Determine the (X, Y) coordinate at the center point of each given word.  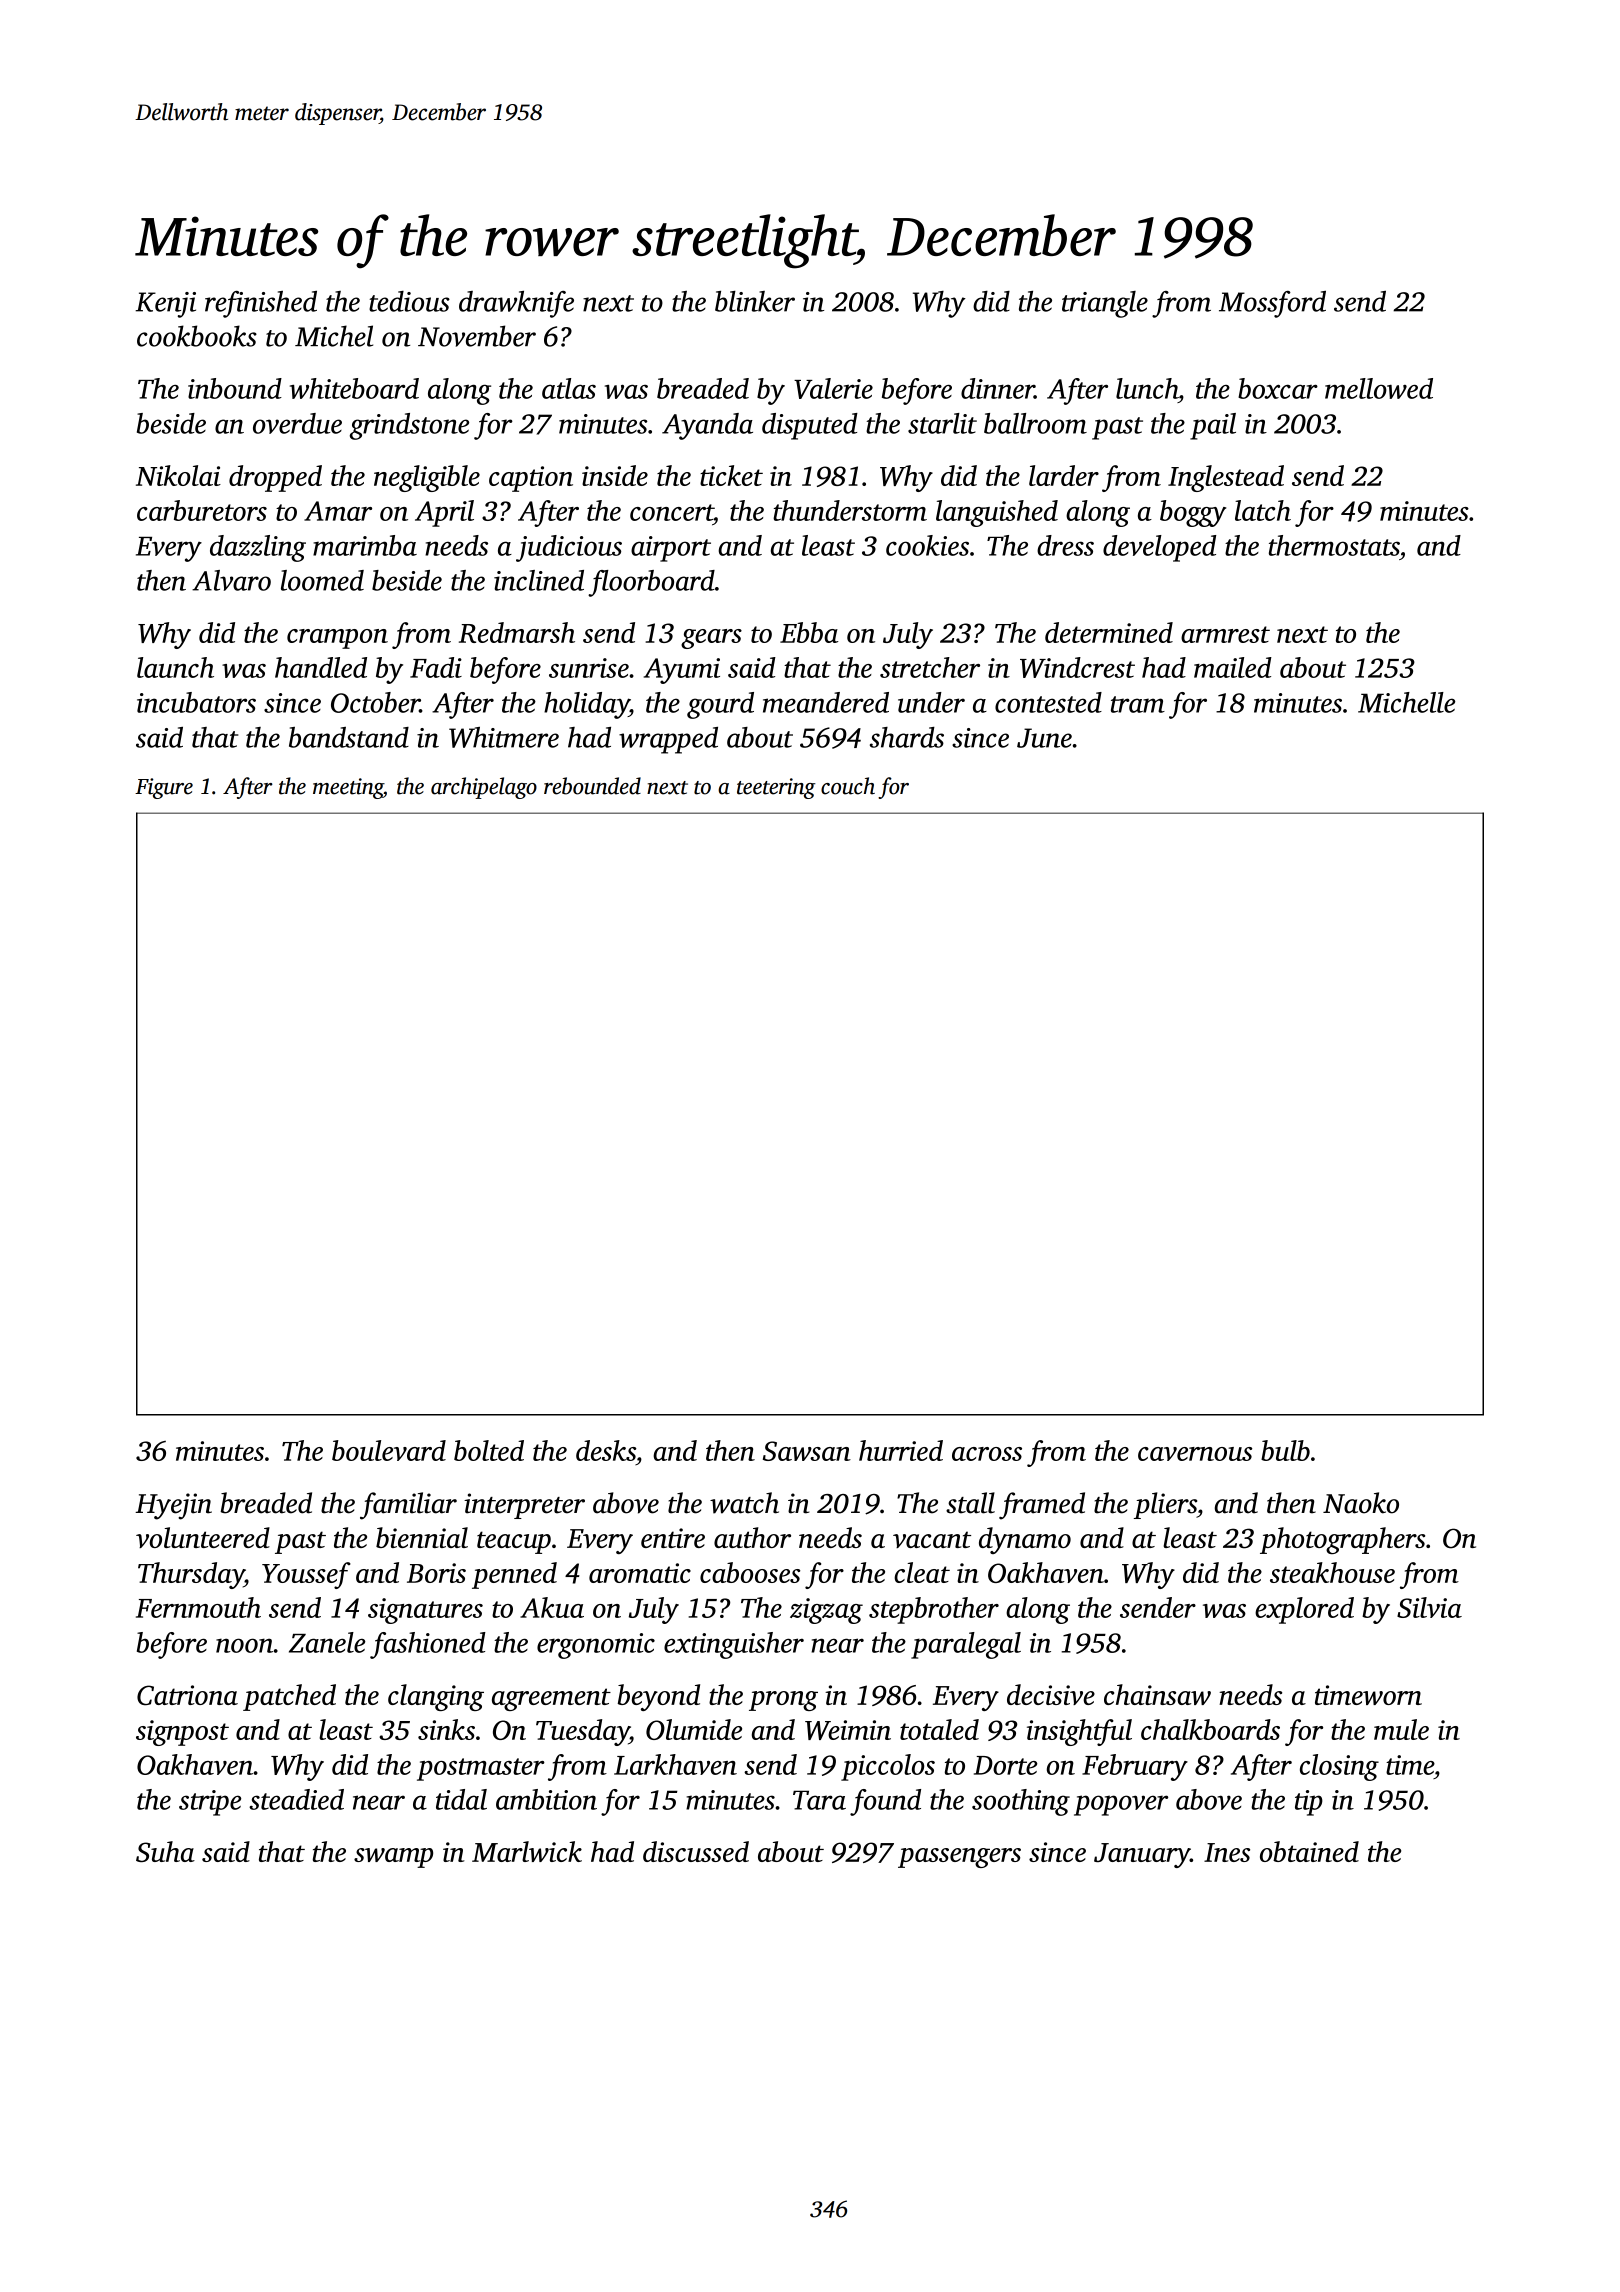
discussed (696, 1851)
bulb (1285, 1450)
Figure (164, 788)
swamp (393, 1858)
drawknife (516, 304)
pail (1213, 426)
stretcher (930, 667)
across (987, 1454)
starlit (942, 423)
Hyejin (173, 1506)
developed (1159, 548)
